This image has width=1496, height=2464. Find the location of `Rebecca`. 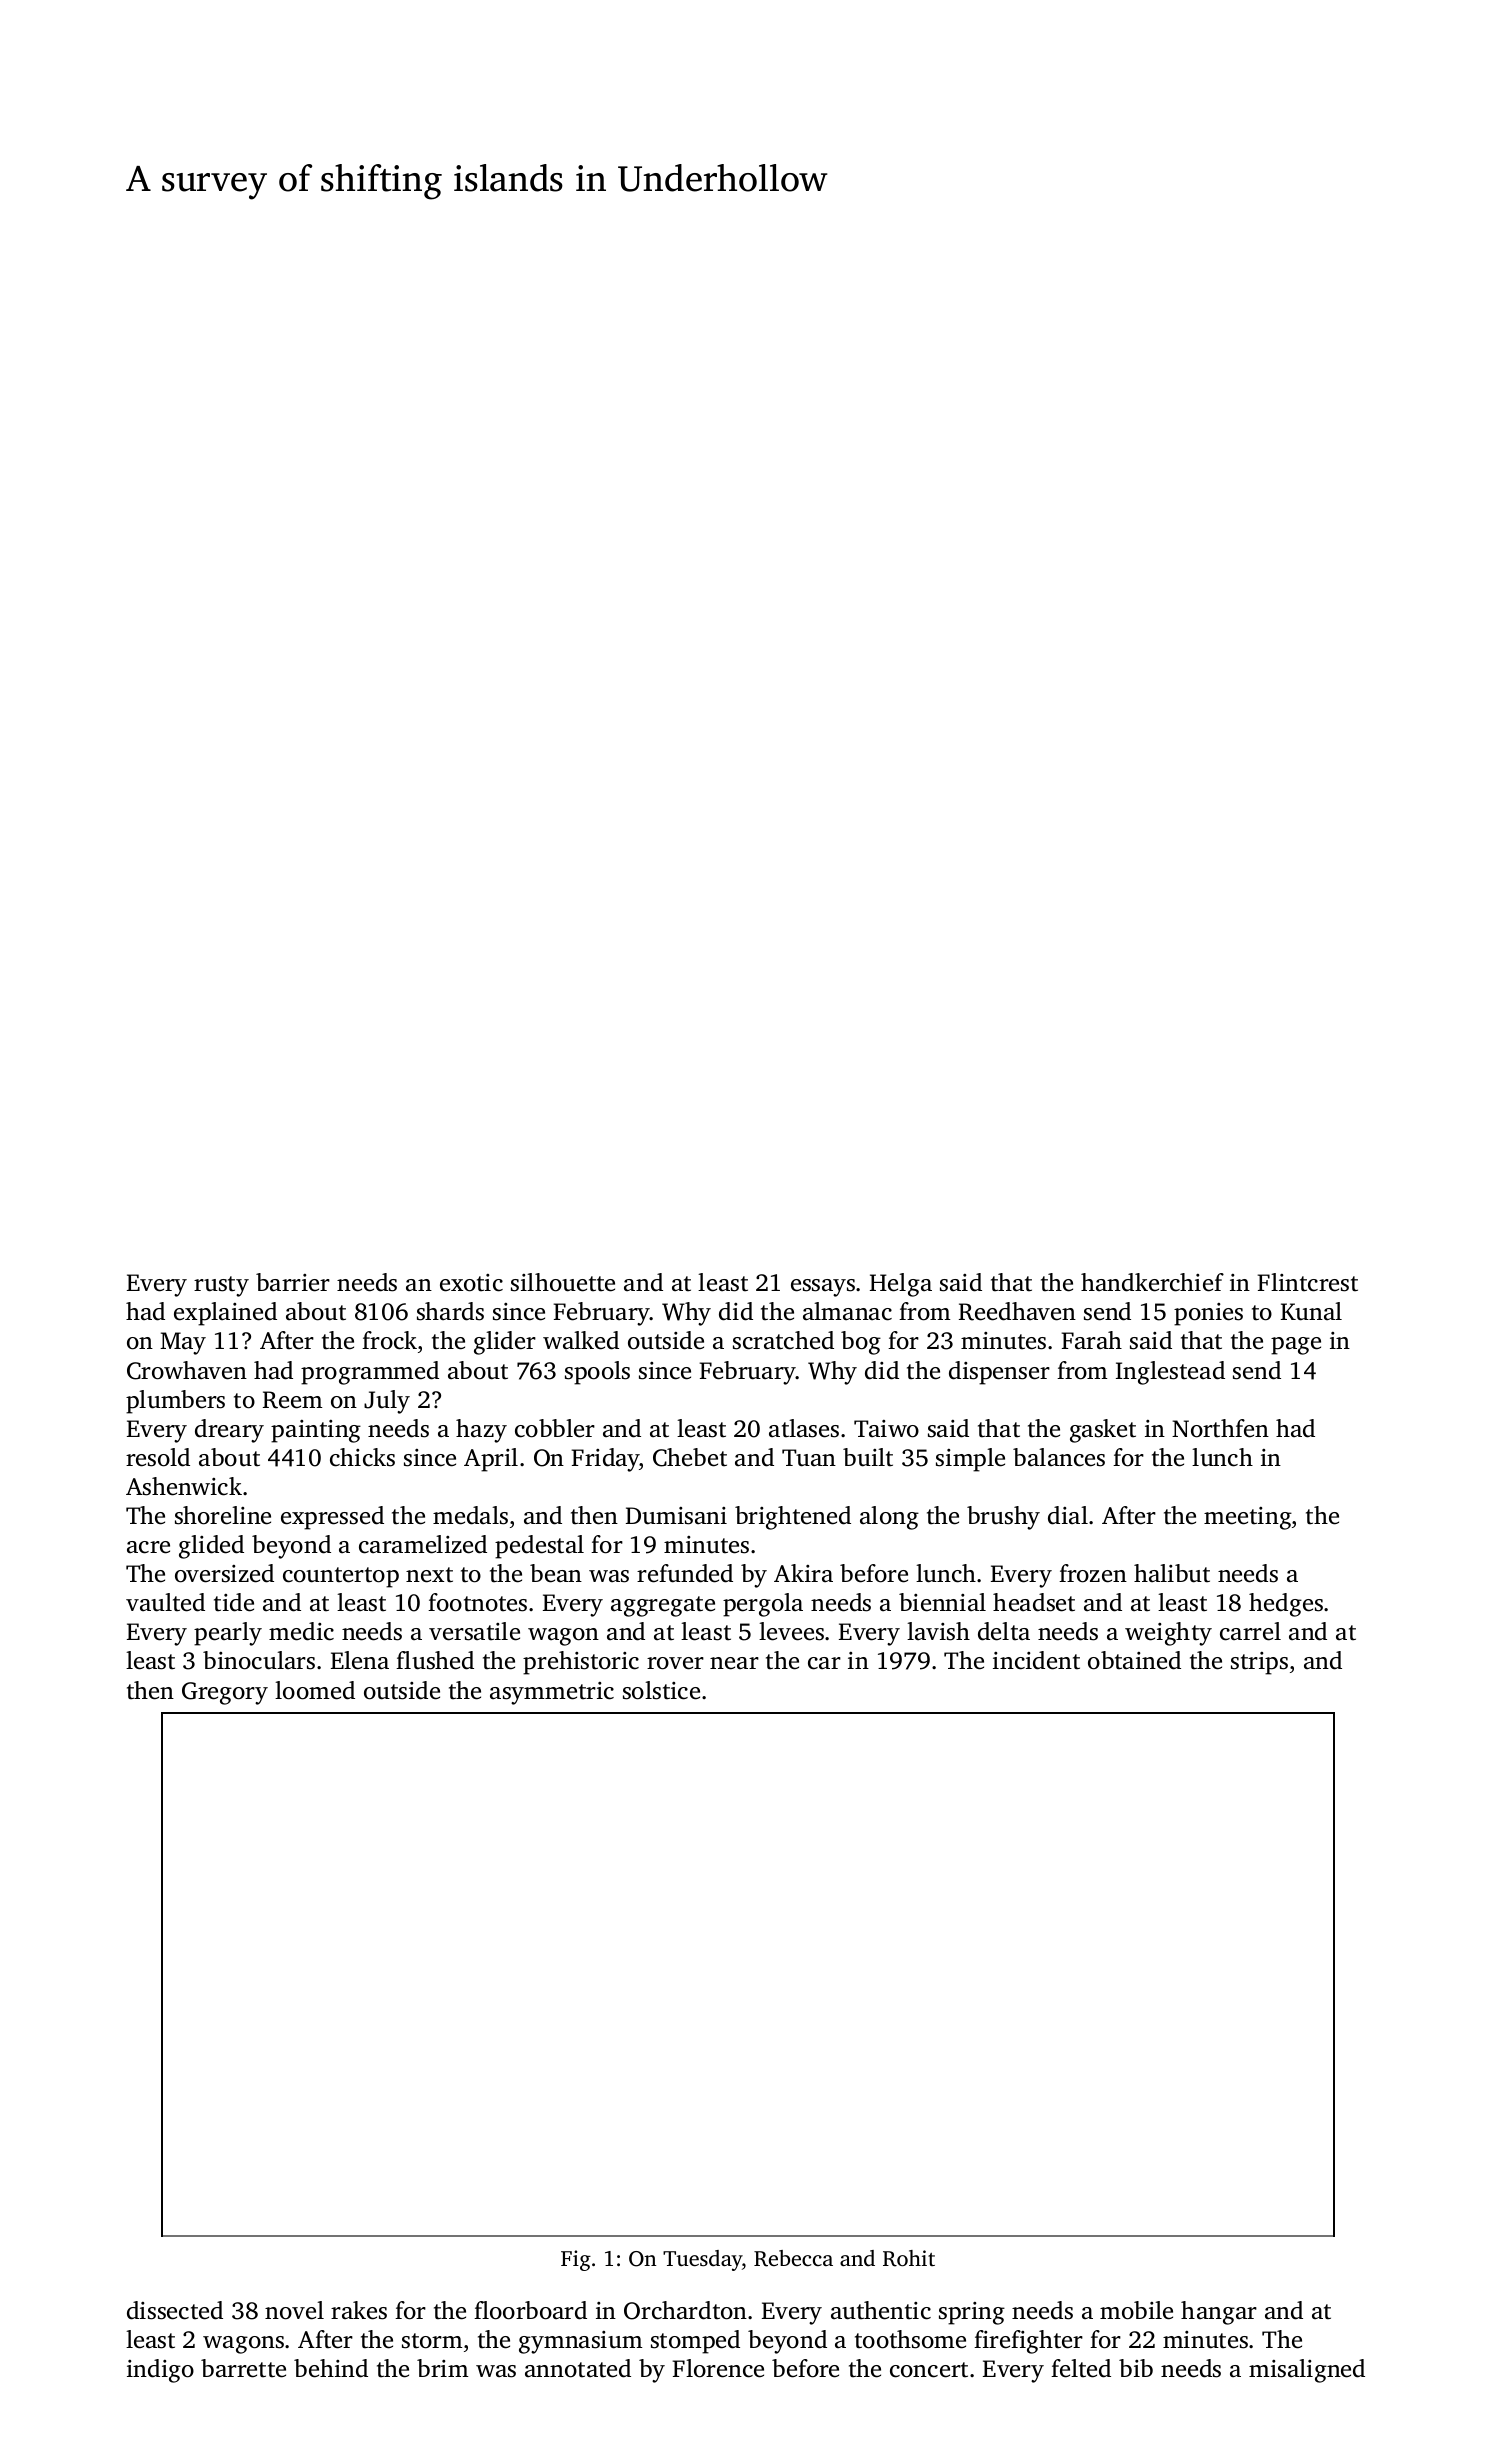

Rebecca is located at coordinates (793, 2258).
